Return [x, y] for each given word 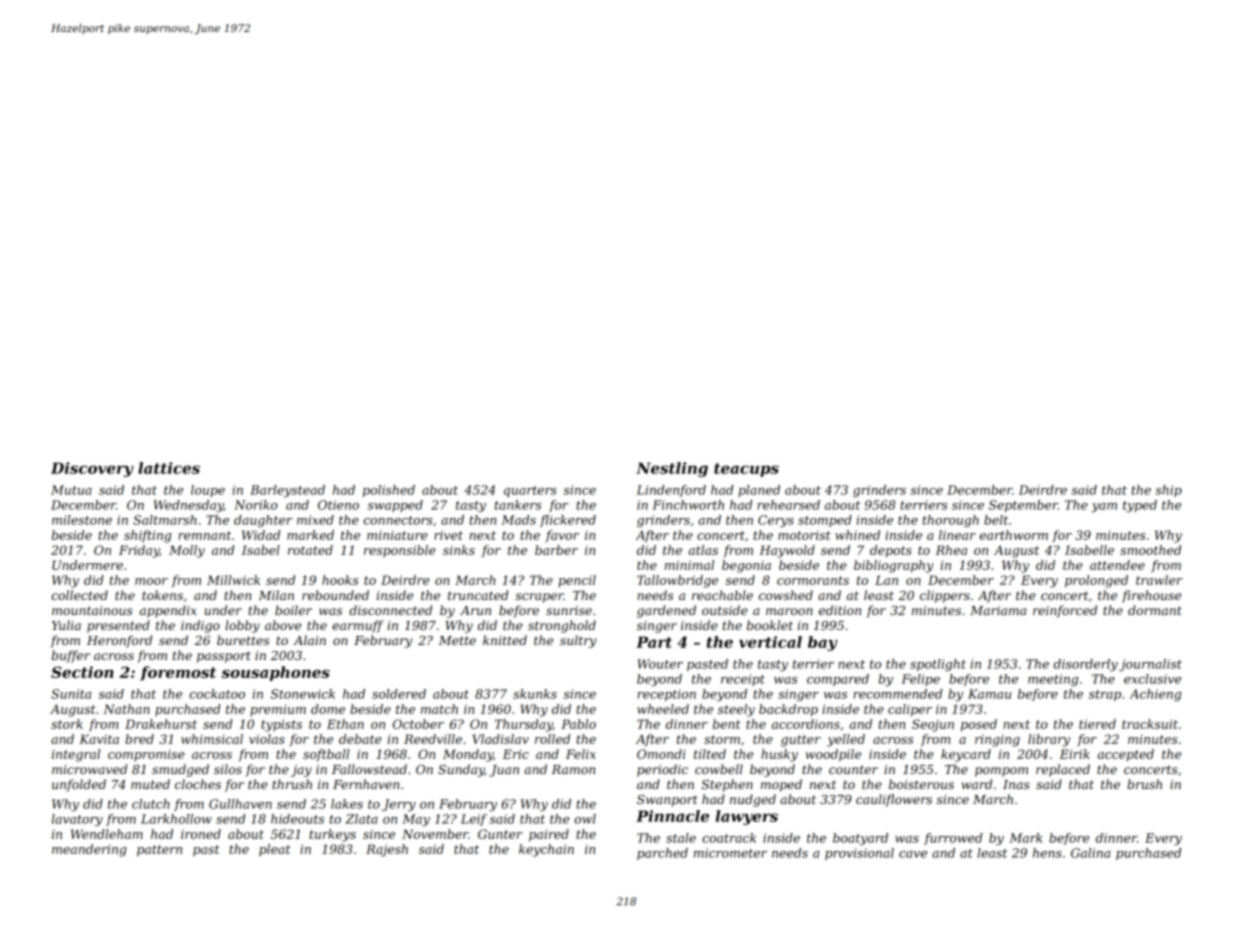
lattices [169, 468]
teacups [746, 470]
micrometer [730, 853]
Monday [468, 755]
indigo [200, 626]
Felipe [921, 680]
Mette [457, 640]
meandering [89, 850]
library [1049, 740]
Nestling [672, 469]
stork [67, 724]
